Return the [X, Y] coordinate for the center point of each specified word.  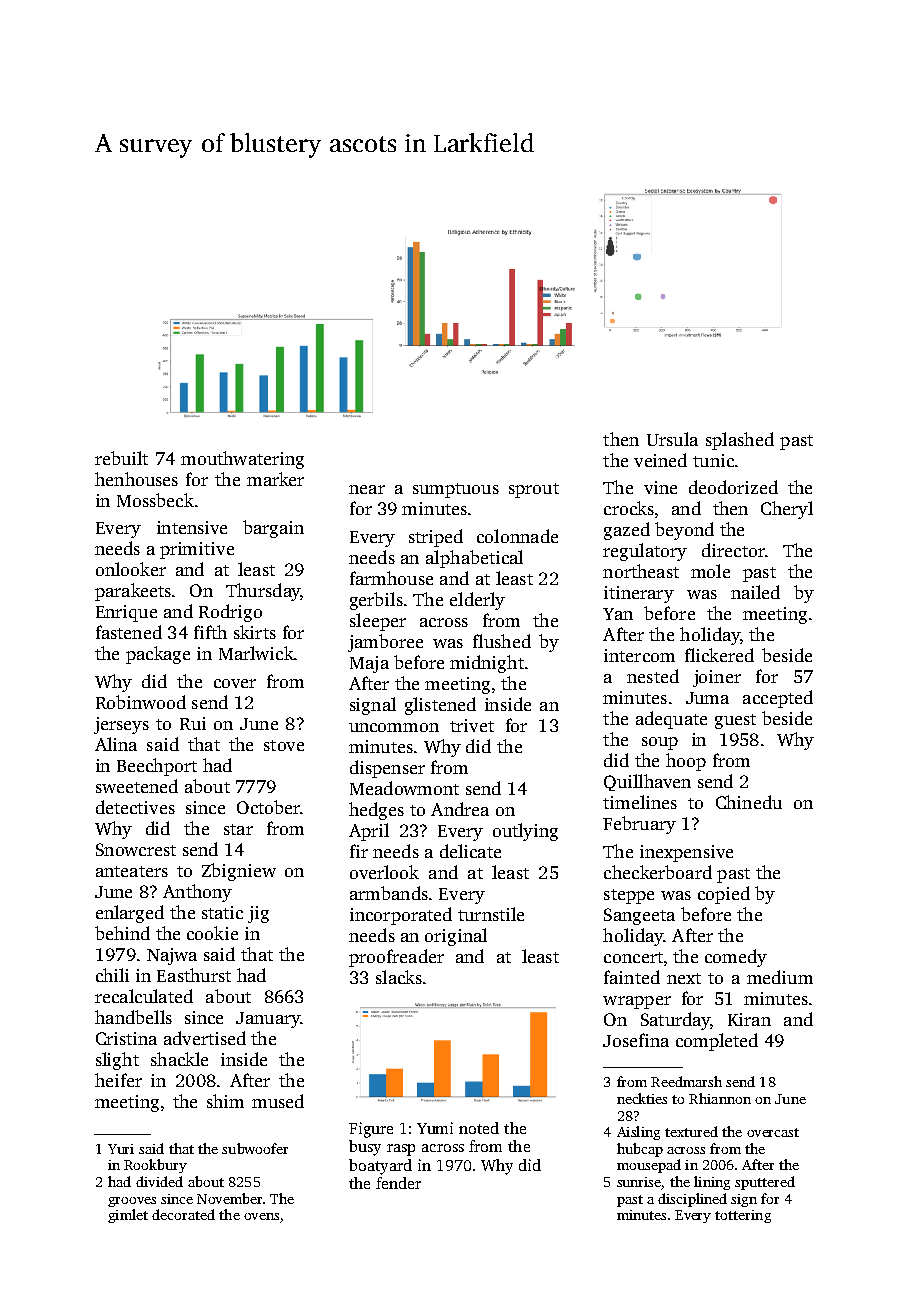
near [367, 489]
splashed [740, 441]
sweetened [137, 786]
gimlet [128, 1216]
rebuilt [121, 458]
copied [724, 895]
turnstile [491, 914]
